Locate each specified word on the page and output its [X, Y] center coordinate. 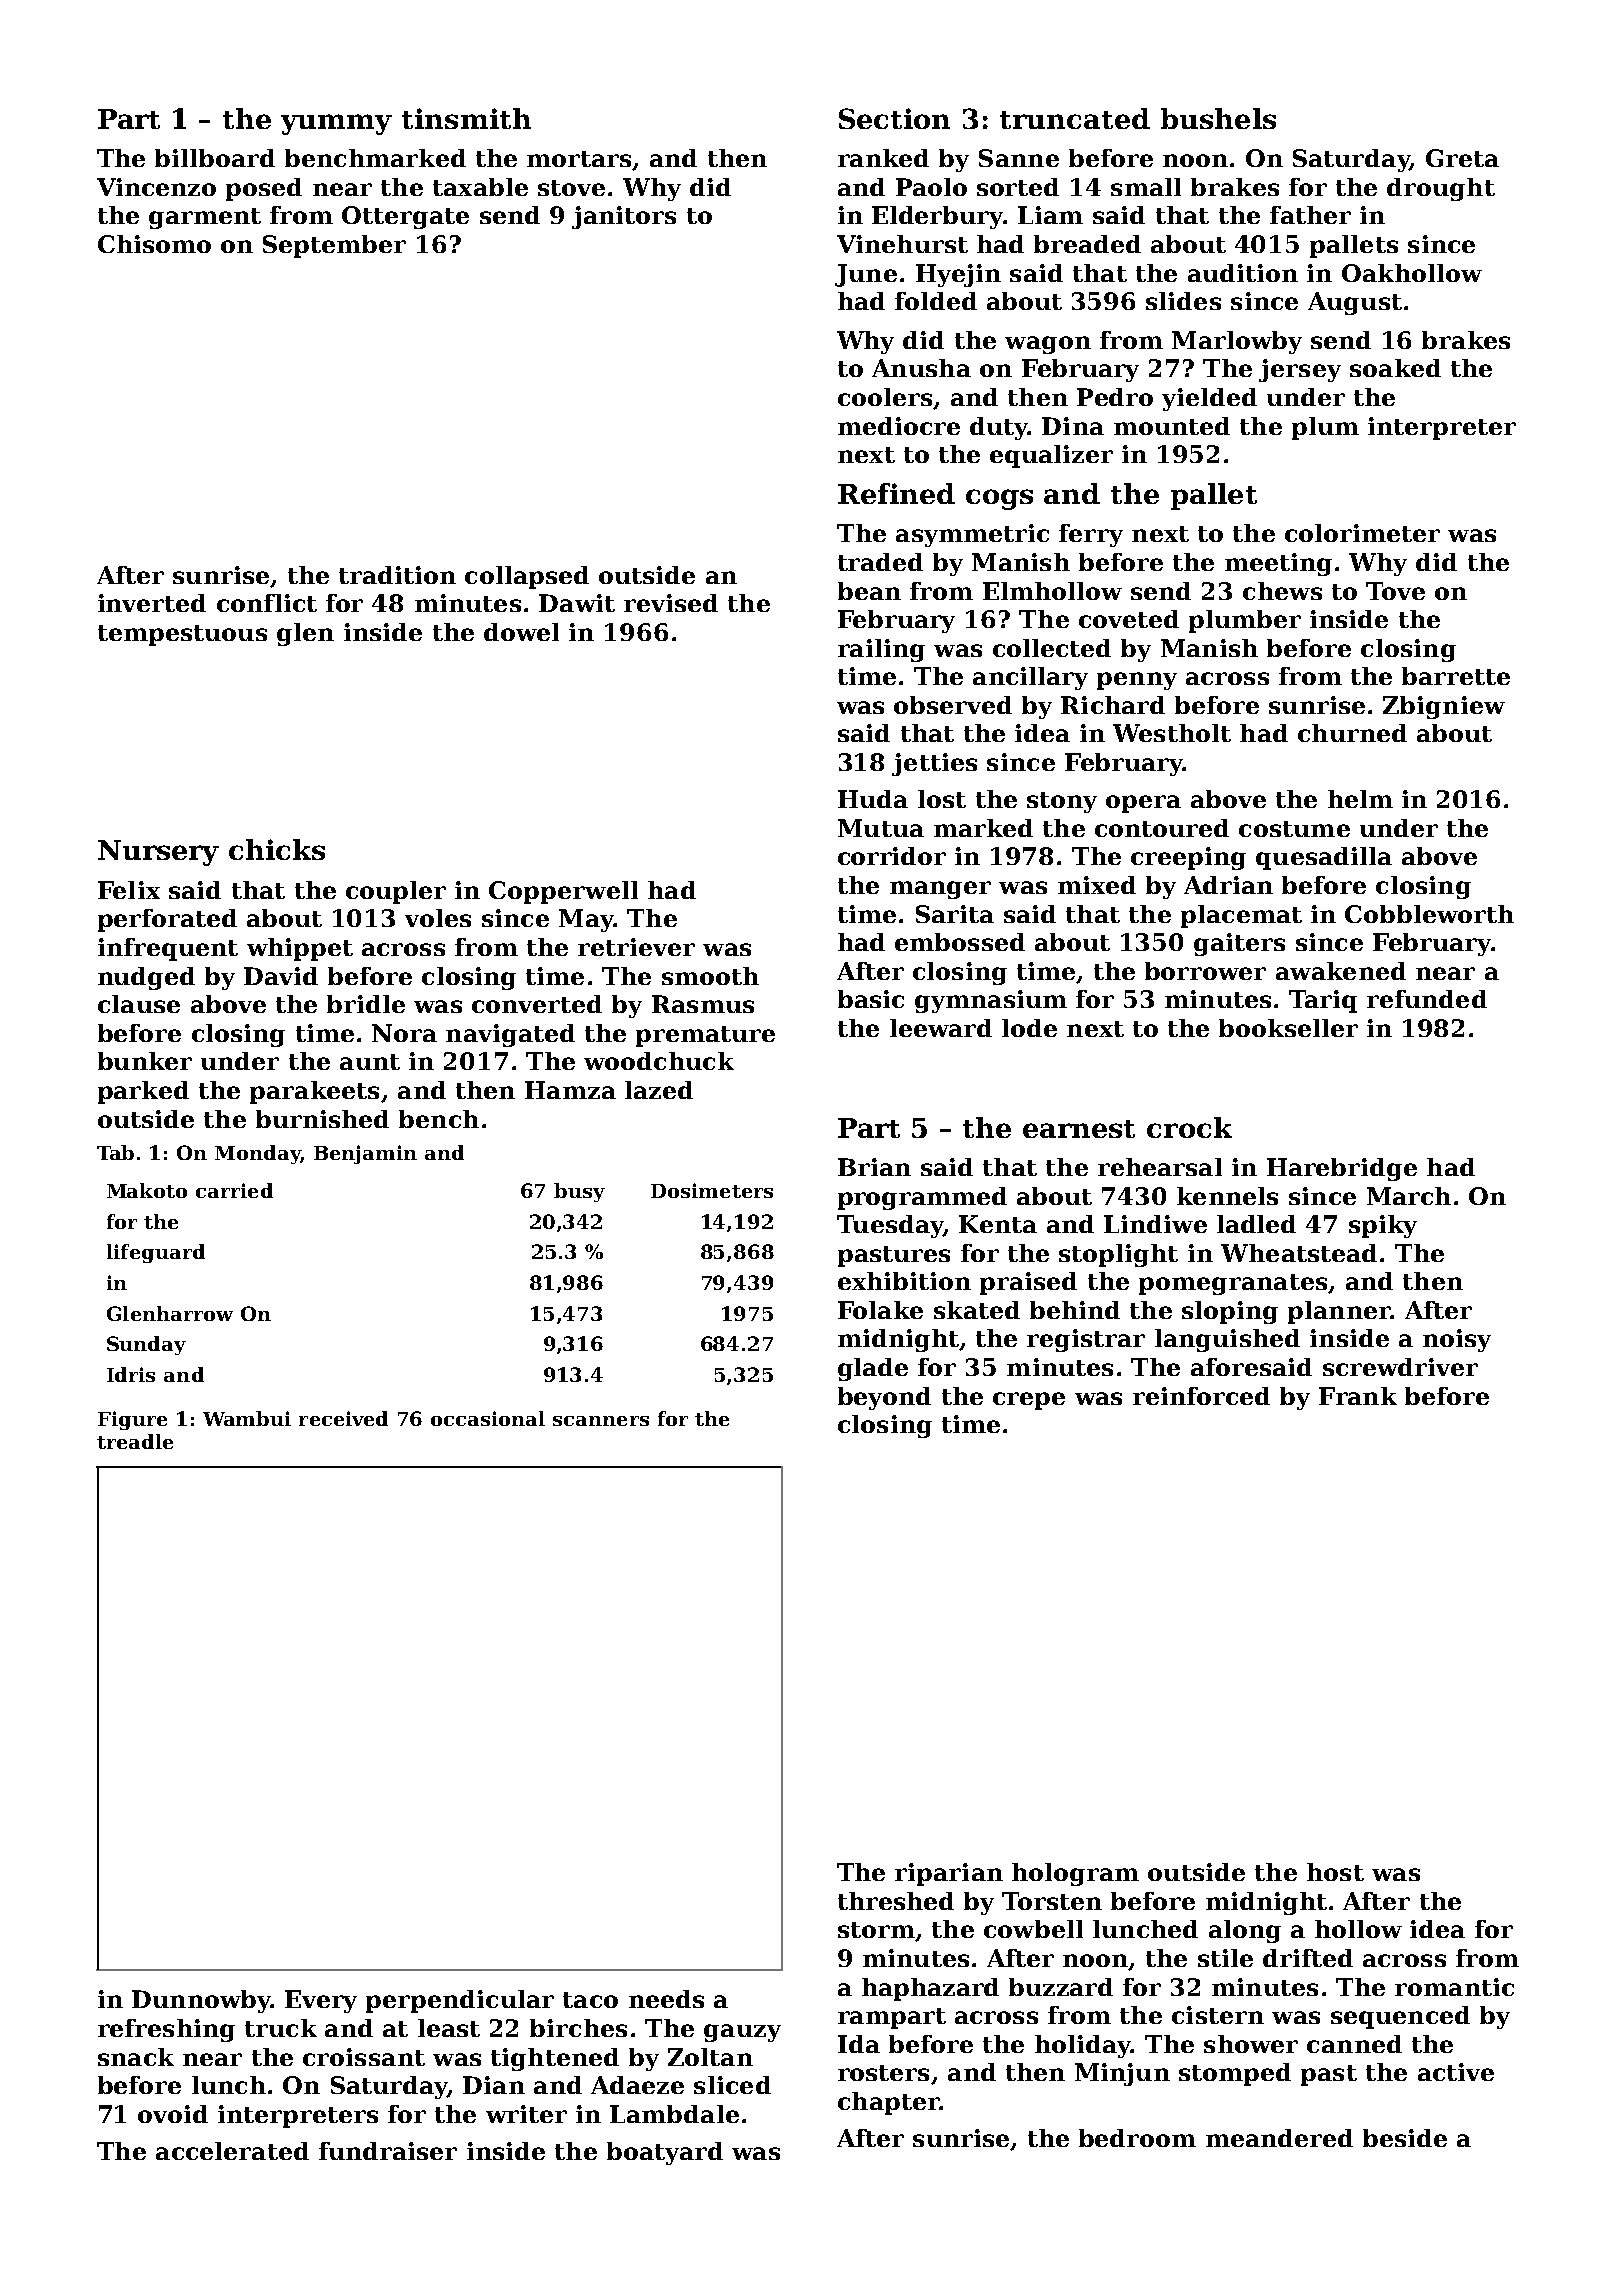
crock [1189, 1127]
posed [264, 189]
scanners [601, 1421]
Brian [874, 1167]
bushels [1218, 118]
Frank [1358, 1396]
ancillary [1030, 678]
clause [139, 1004]
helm [1360, 799]
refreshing [166, 2030]
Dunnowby [201, 2001]
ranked [883, 158]
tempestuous [182, 635]
